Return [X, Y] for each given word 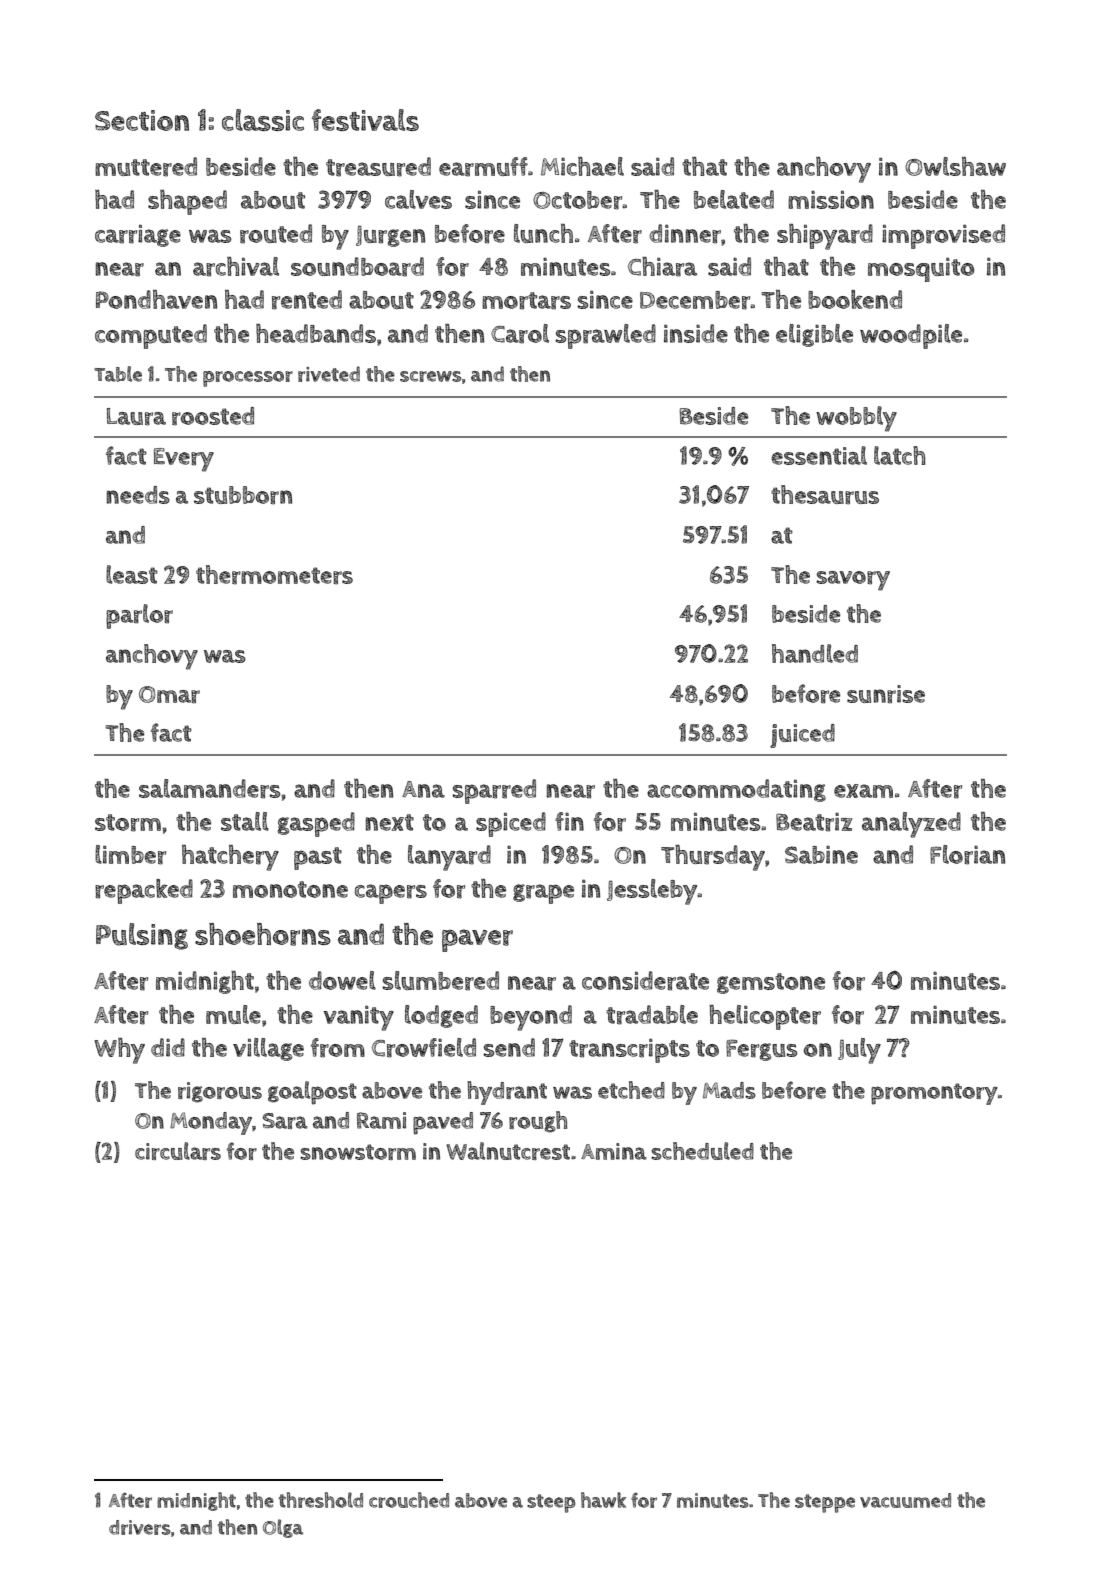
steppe [825, 1503]
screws [430, 376]
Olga [283, 1528]
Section [142, 120]
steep [551, 1503]
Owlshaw [955, 166]
